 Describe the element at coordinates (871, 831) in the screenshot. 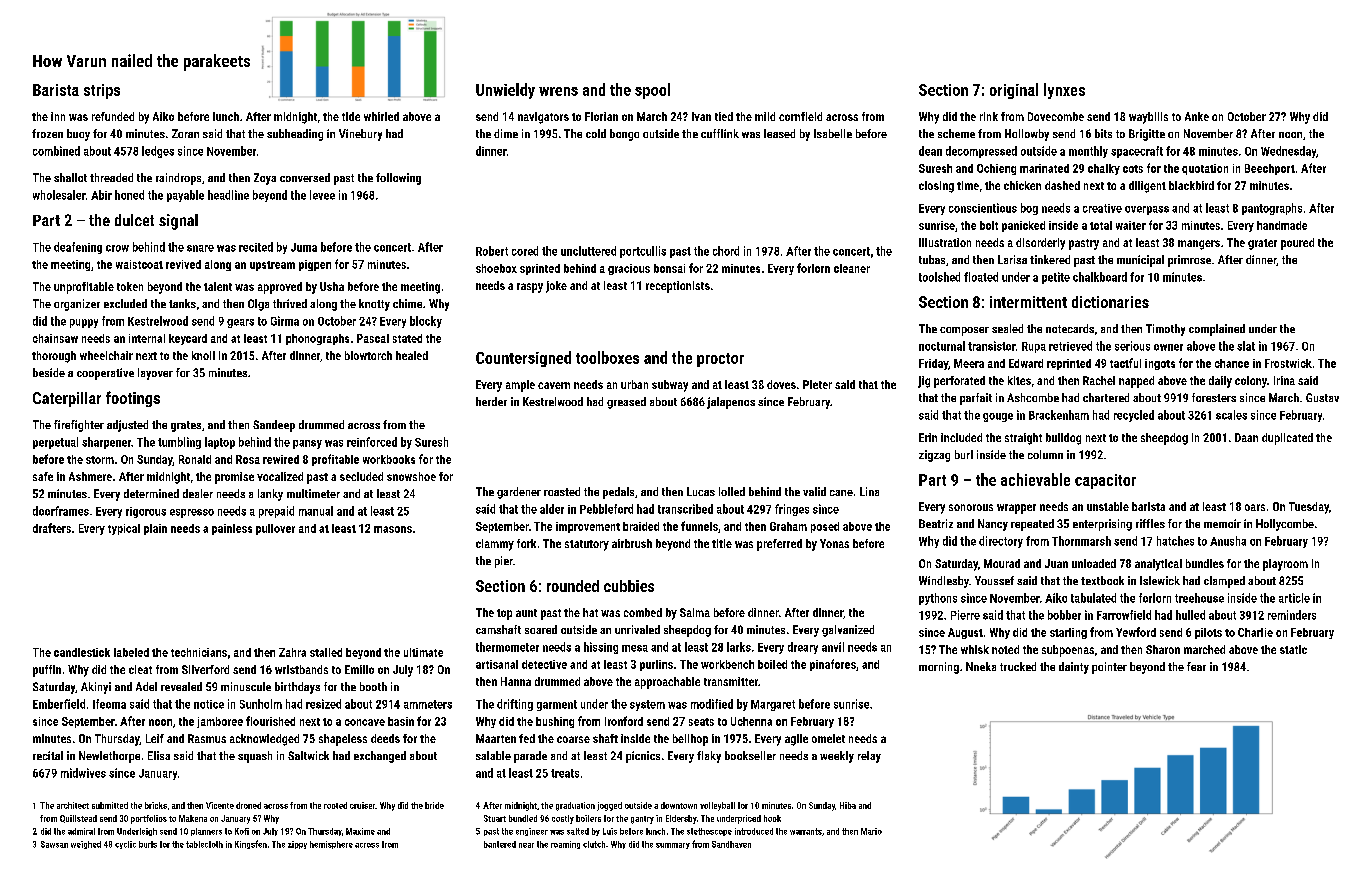

I see `Mario` at that location.
